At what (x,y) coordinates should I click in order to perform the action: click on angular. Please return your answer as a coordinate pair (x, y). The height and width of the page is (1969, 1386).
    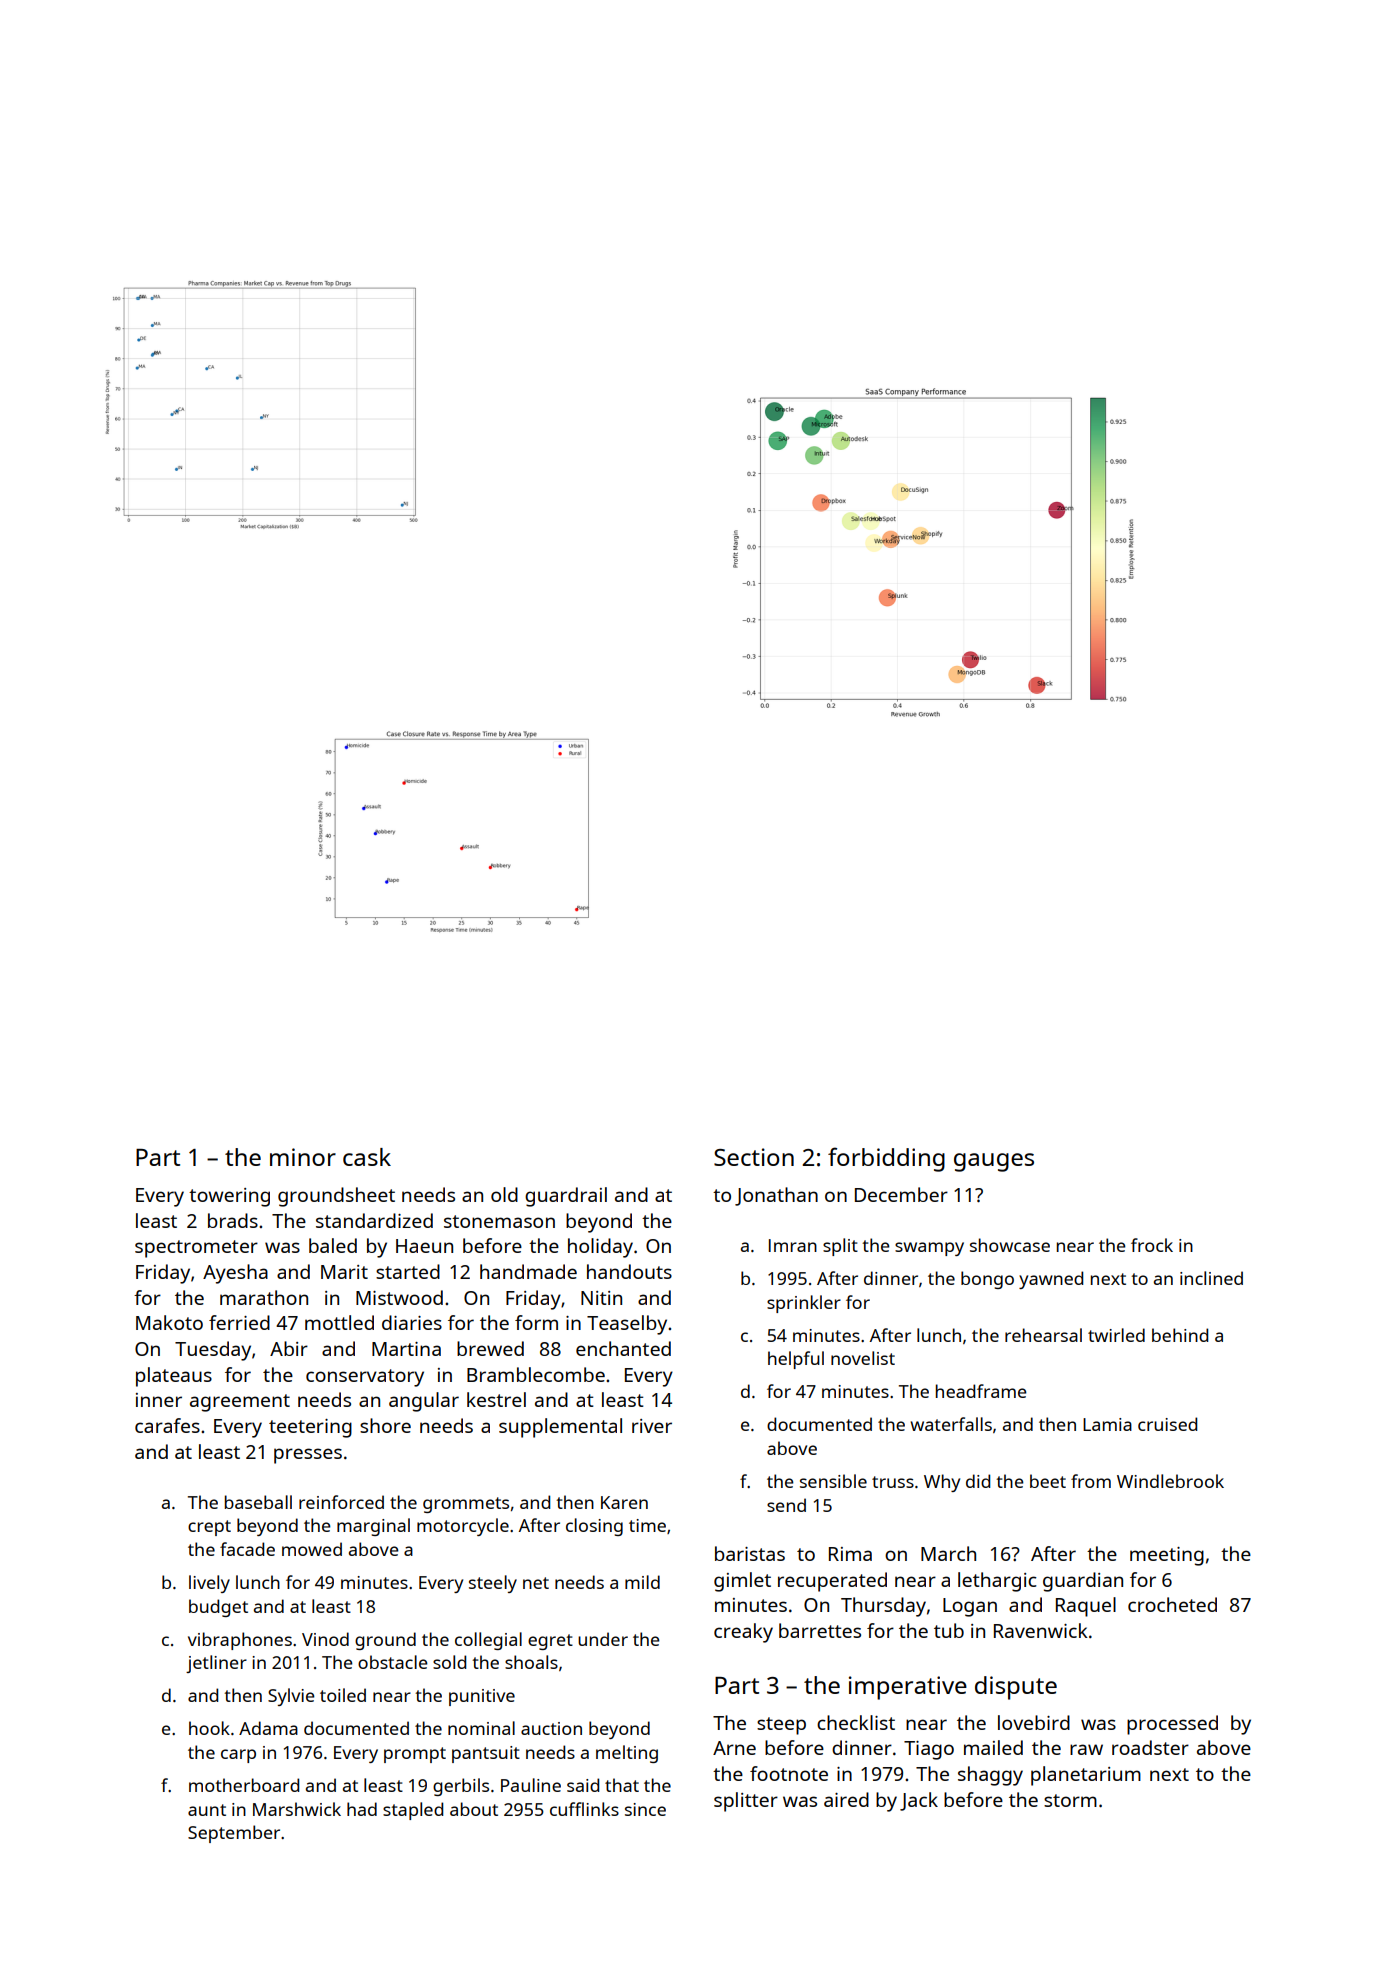
    Looking at the image, I should click on (424, 1402).
